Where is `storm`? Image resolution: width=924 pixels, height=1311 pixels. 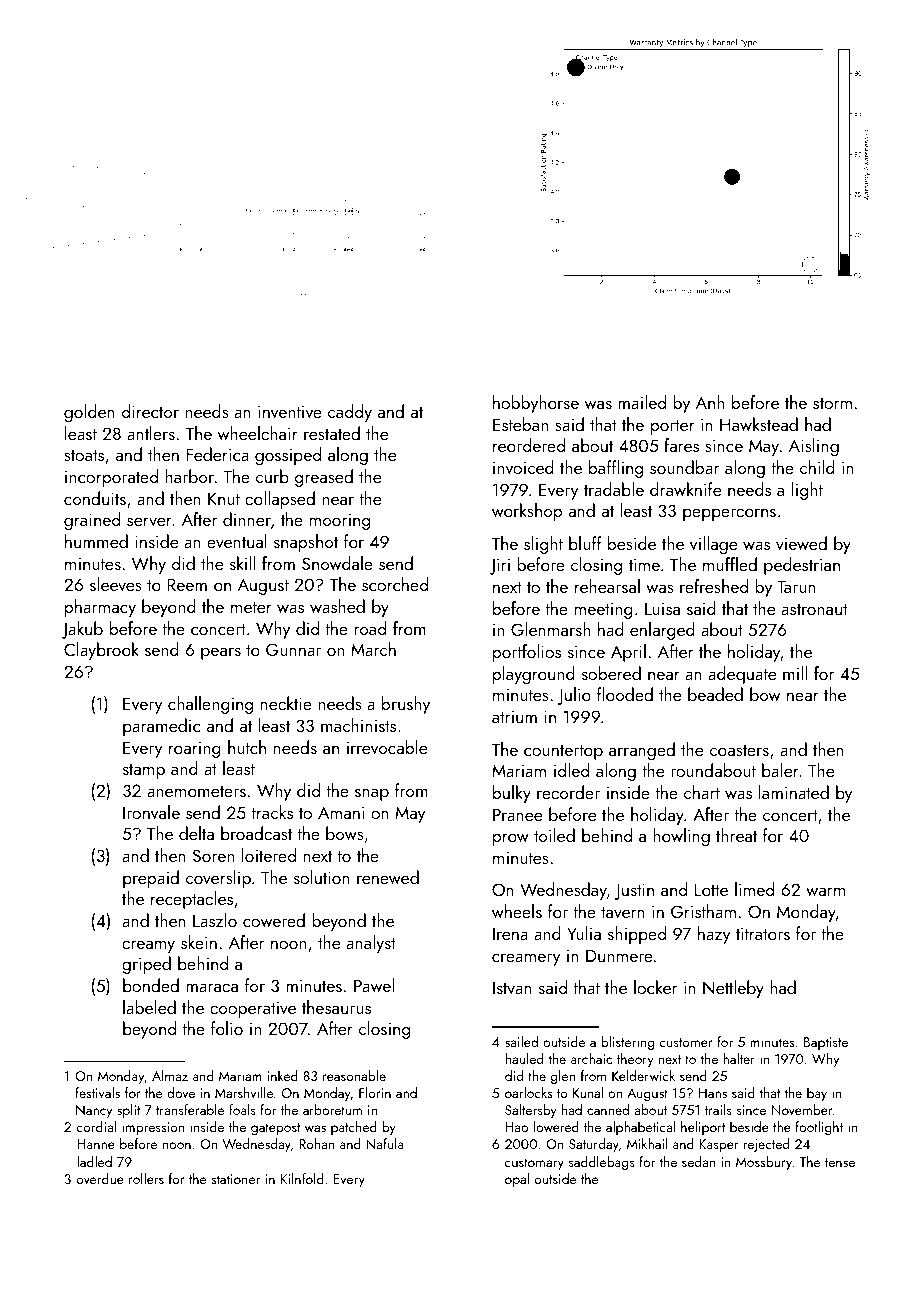 storm is located at coordinates (832, 403).
